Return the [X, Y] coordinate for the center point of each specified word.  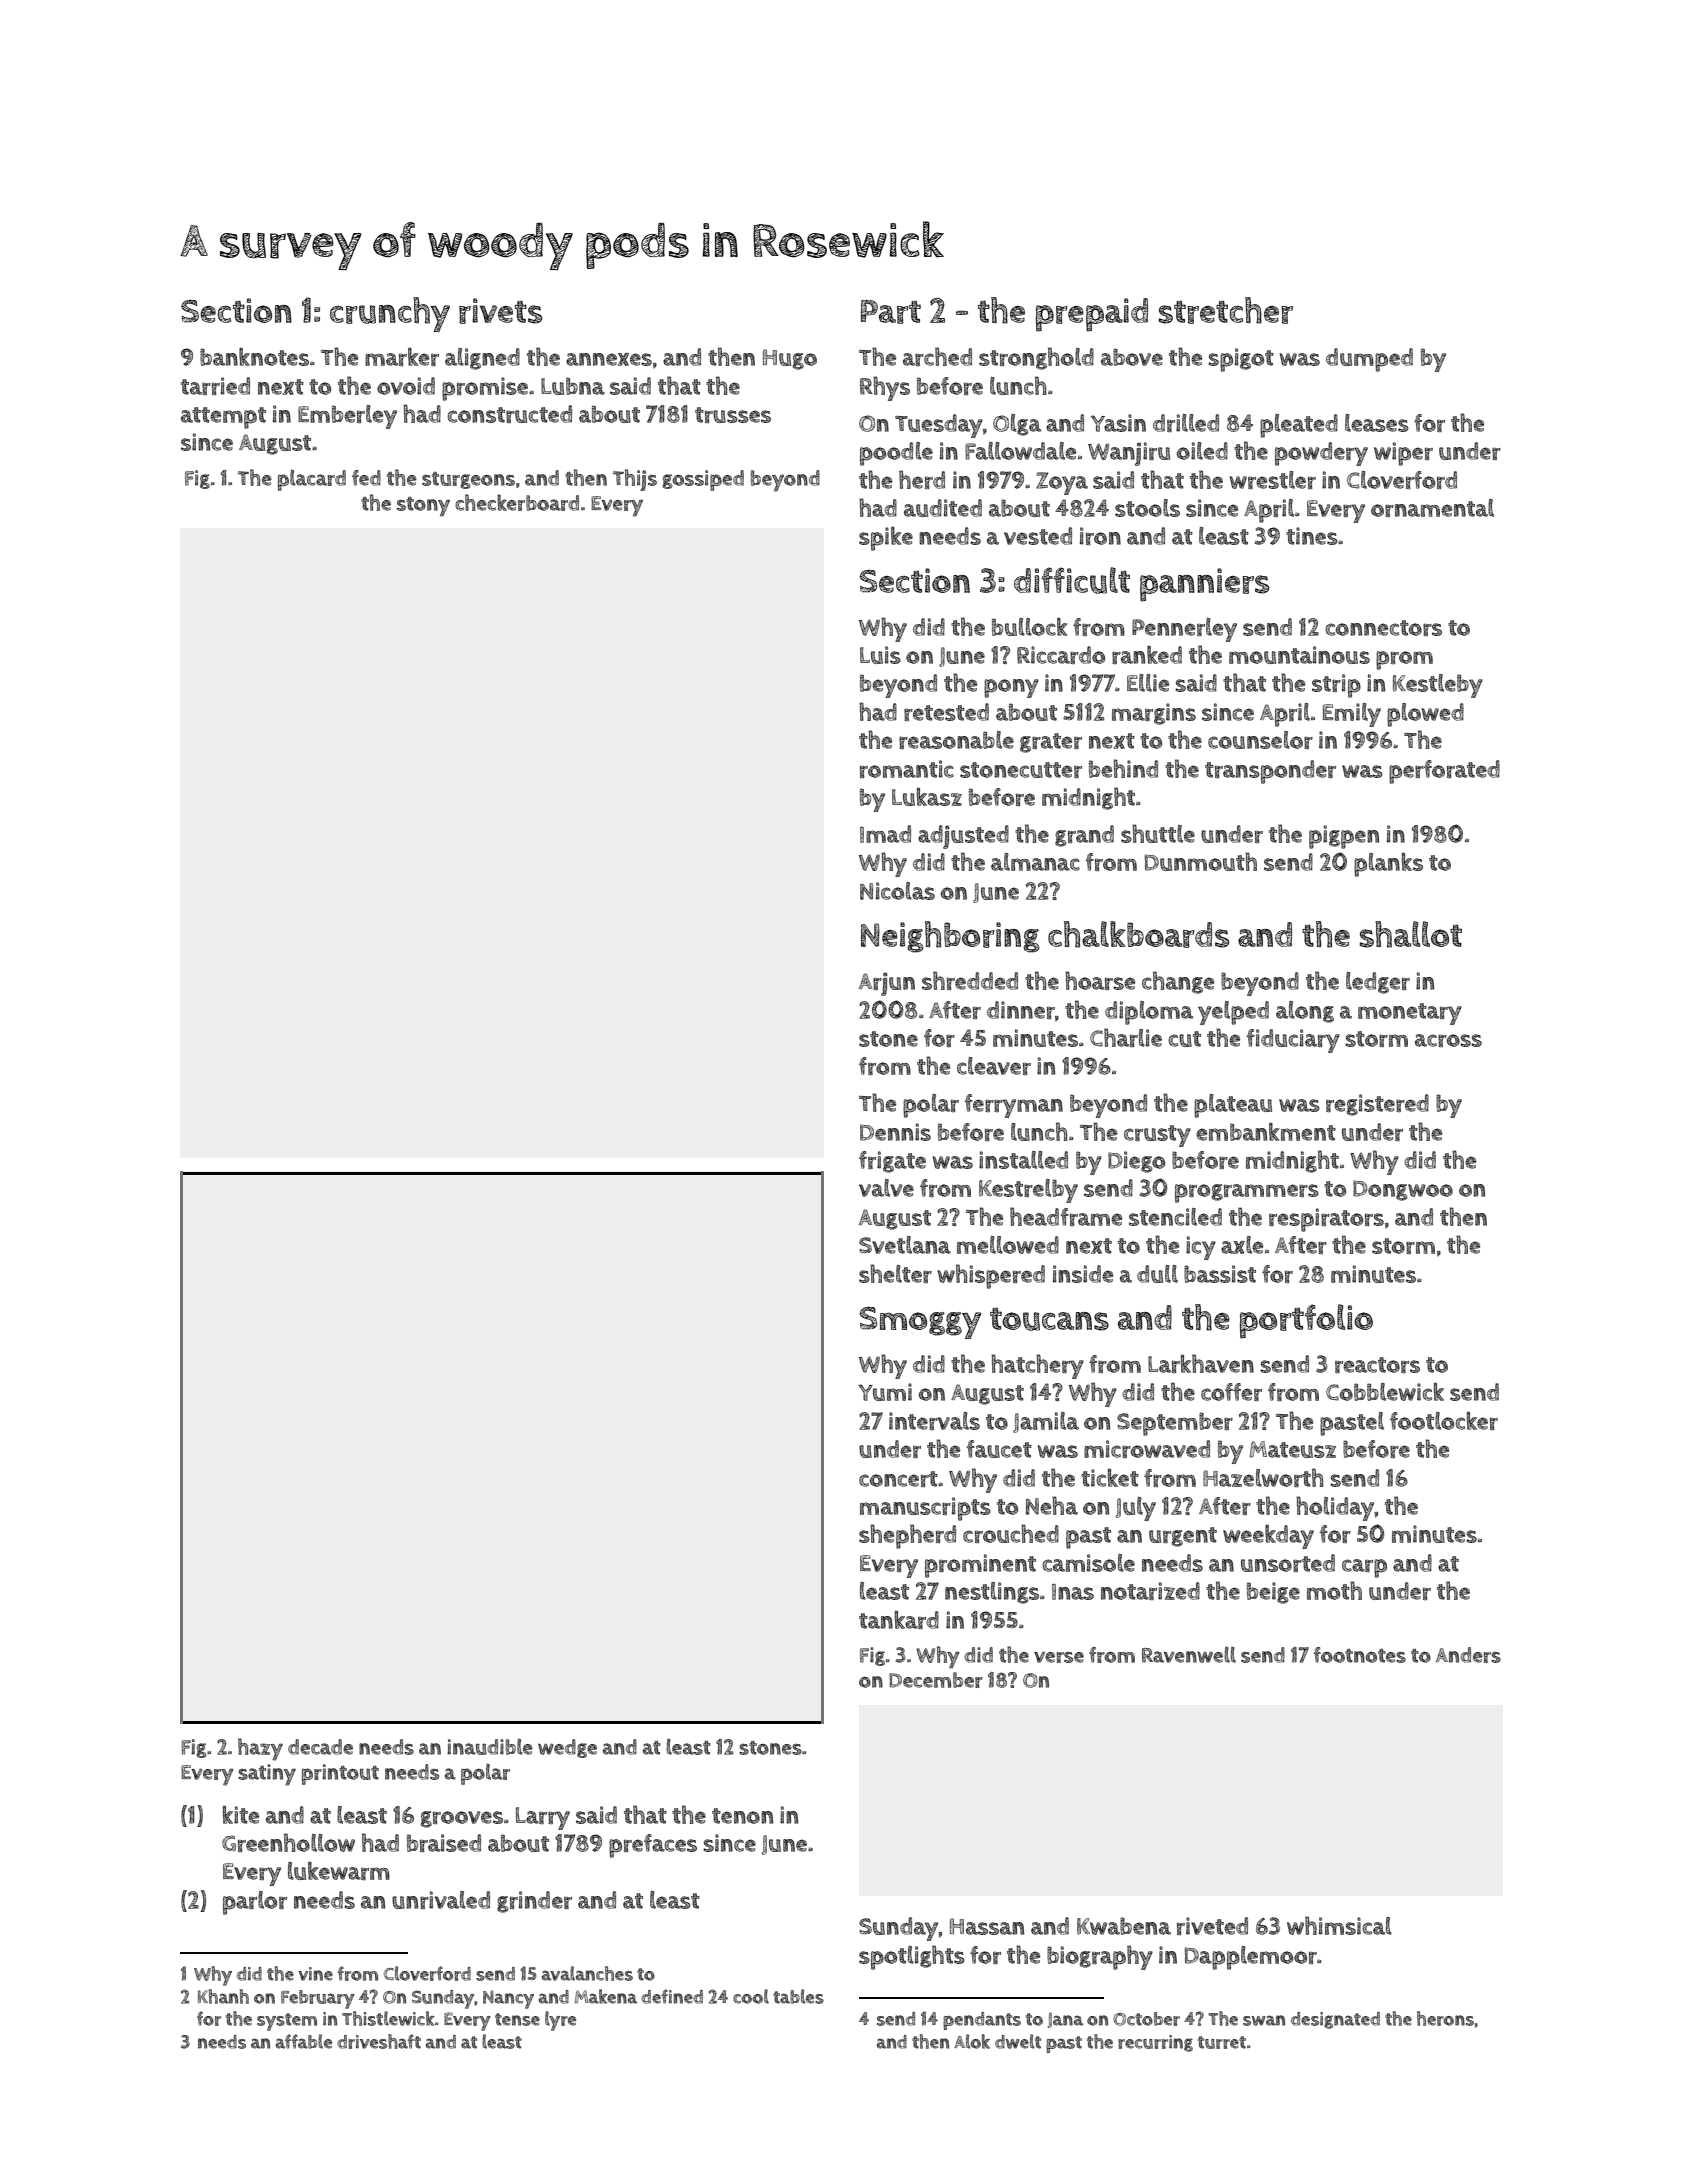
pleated [1299, 426]
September [1175, 1424]
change [1178, 982]
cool [751, 1996]
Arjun [887, 984]
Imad [885, 834]
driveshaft [379, 2041]
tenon [742, 1816]
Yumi [885, 1392]
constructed [510, 414]
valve [886, 1188]
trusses [733, 415]
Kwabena [1124, 1926]
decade [320, 1747]
